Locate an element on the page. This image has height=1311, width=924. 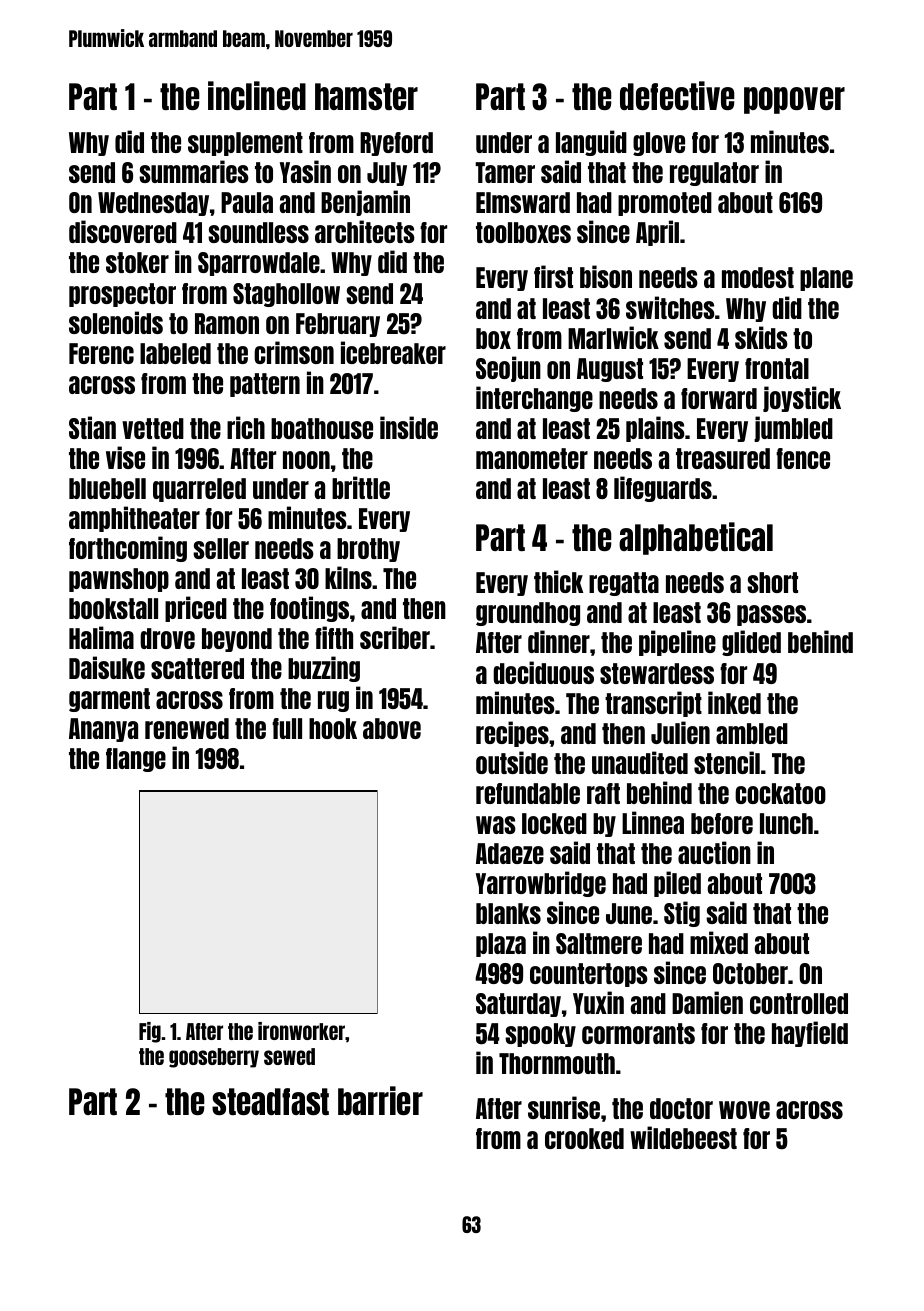
Ananya is located at coordinates (103, 730).
